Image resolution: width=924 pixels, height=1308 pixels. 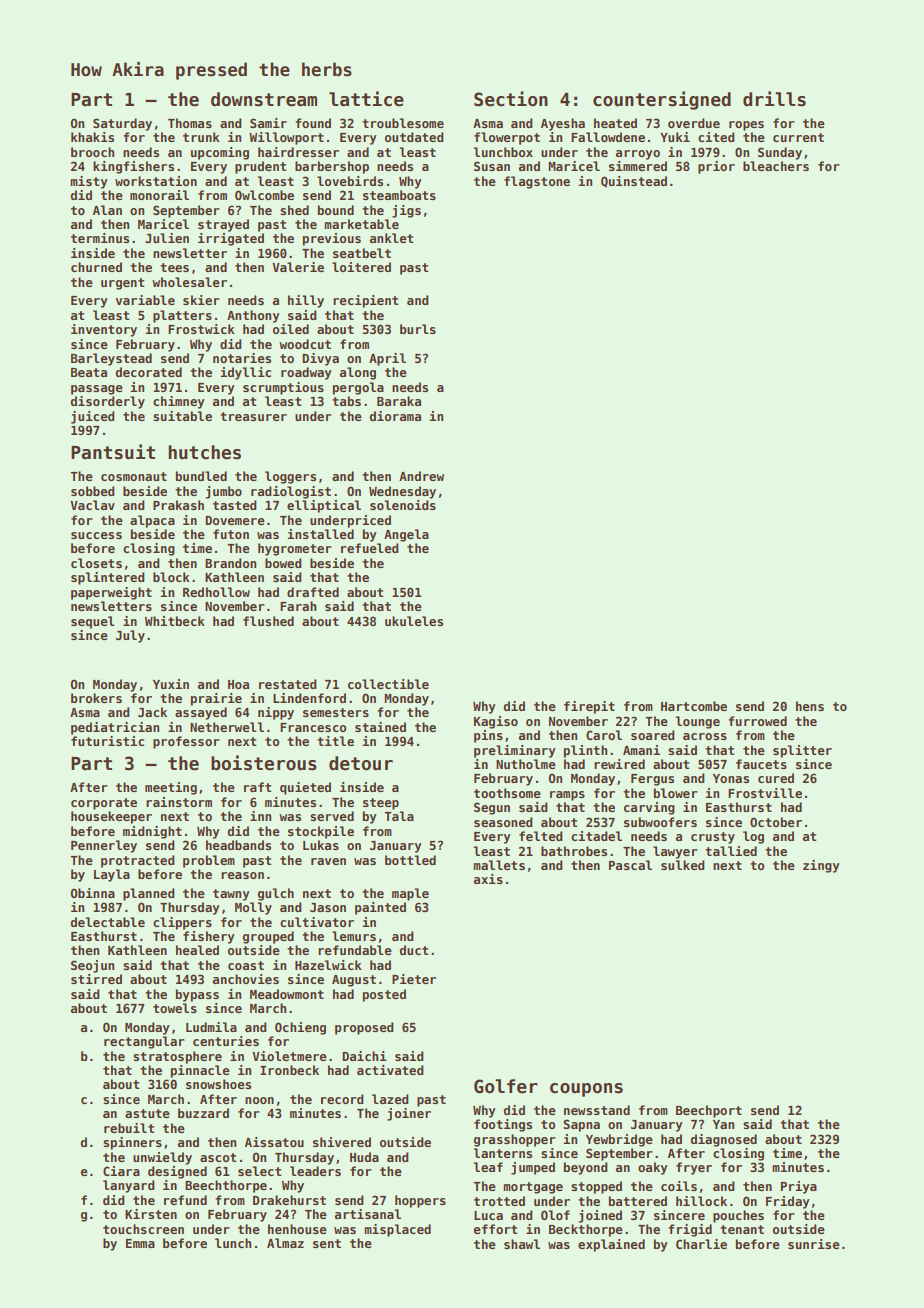 I want to click on idyllic, so click(x=245, y=373).
